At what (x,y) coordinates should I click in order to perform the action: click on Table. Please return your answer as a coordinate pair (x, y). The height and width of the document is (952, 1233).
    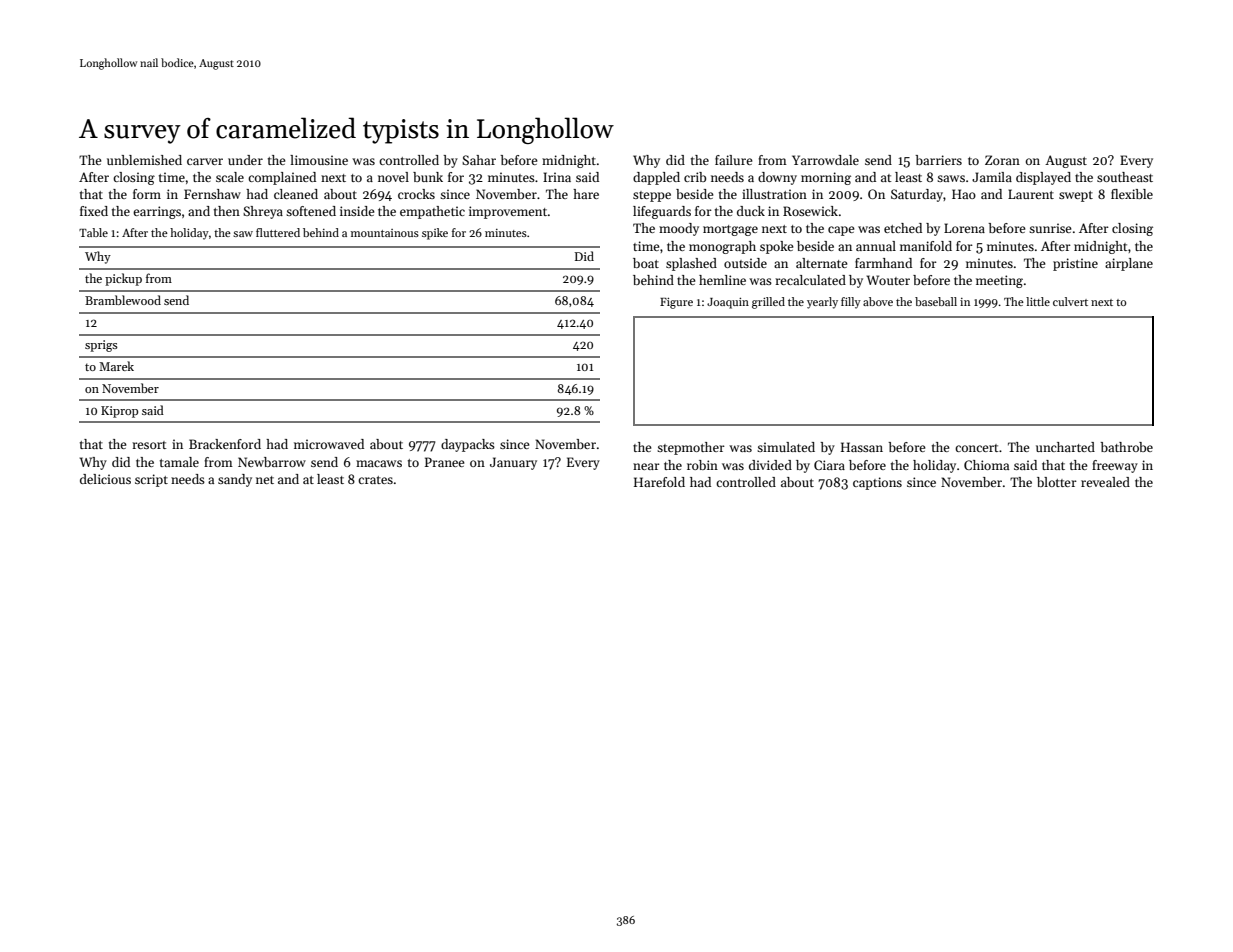
    Looking at the image, I should click on (93, 232).
